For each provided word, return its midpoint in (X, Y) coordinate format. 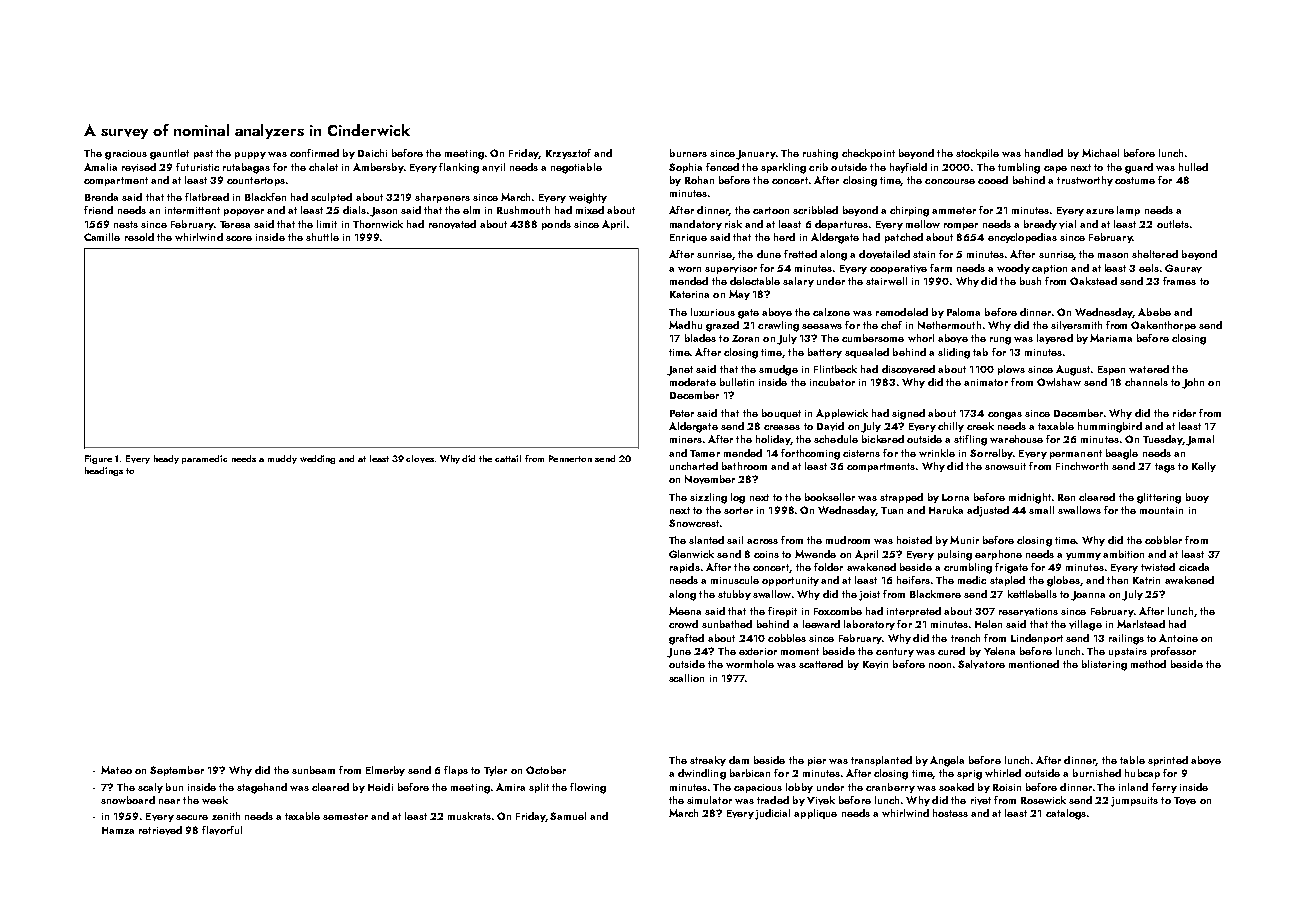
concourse (950, 181)
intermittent (192, 210)
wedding (317, 459)
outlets (1173, 224)
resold (139, 237)
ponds (556, 225)
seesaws (822, 326)
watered (1149, 369)
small (1041, 510)
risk (733, 224)
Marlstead (1141, 624)
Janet (680, 371)
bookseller (830, 497)
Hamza (118, 830)
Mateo (116, 770)
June (679, 653)
